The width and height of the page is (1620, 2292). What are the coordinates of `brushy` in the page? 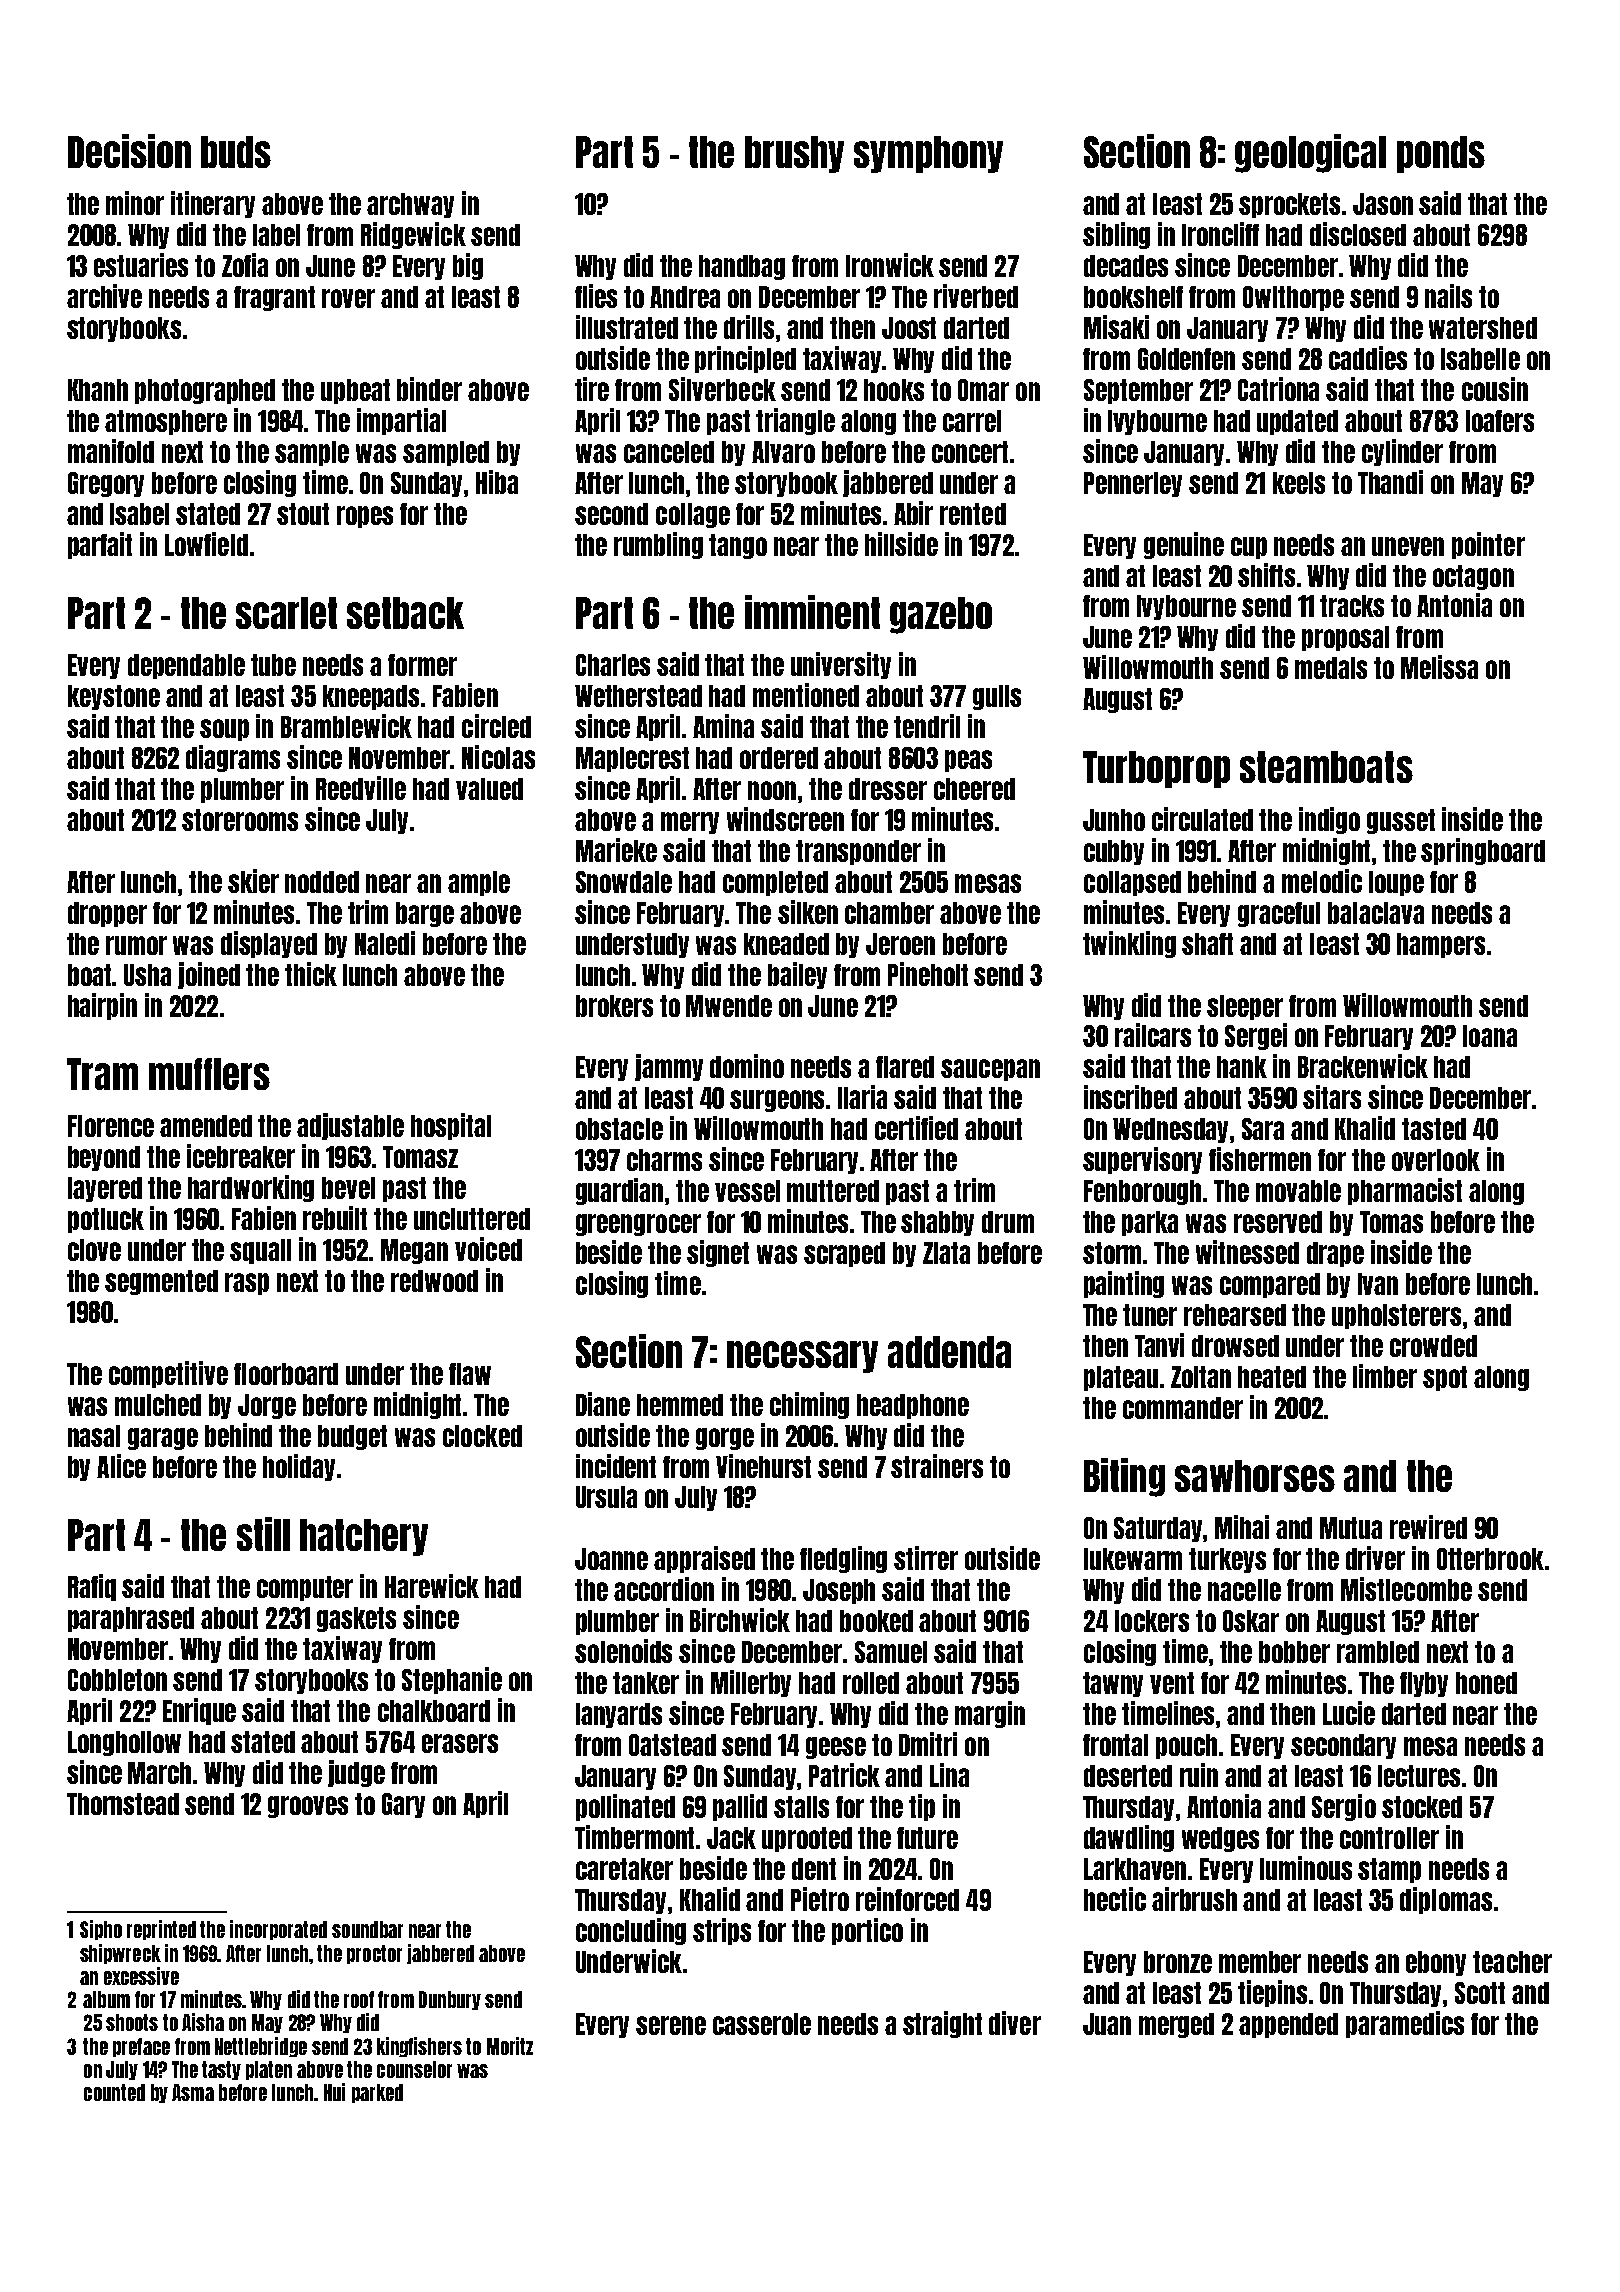 It's located at (794, 154).
